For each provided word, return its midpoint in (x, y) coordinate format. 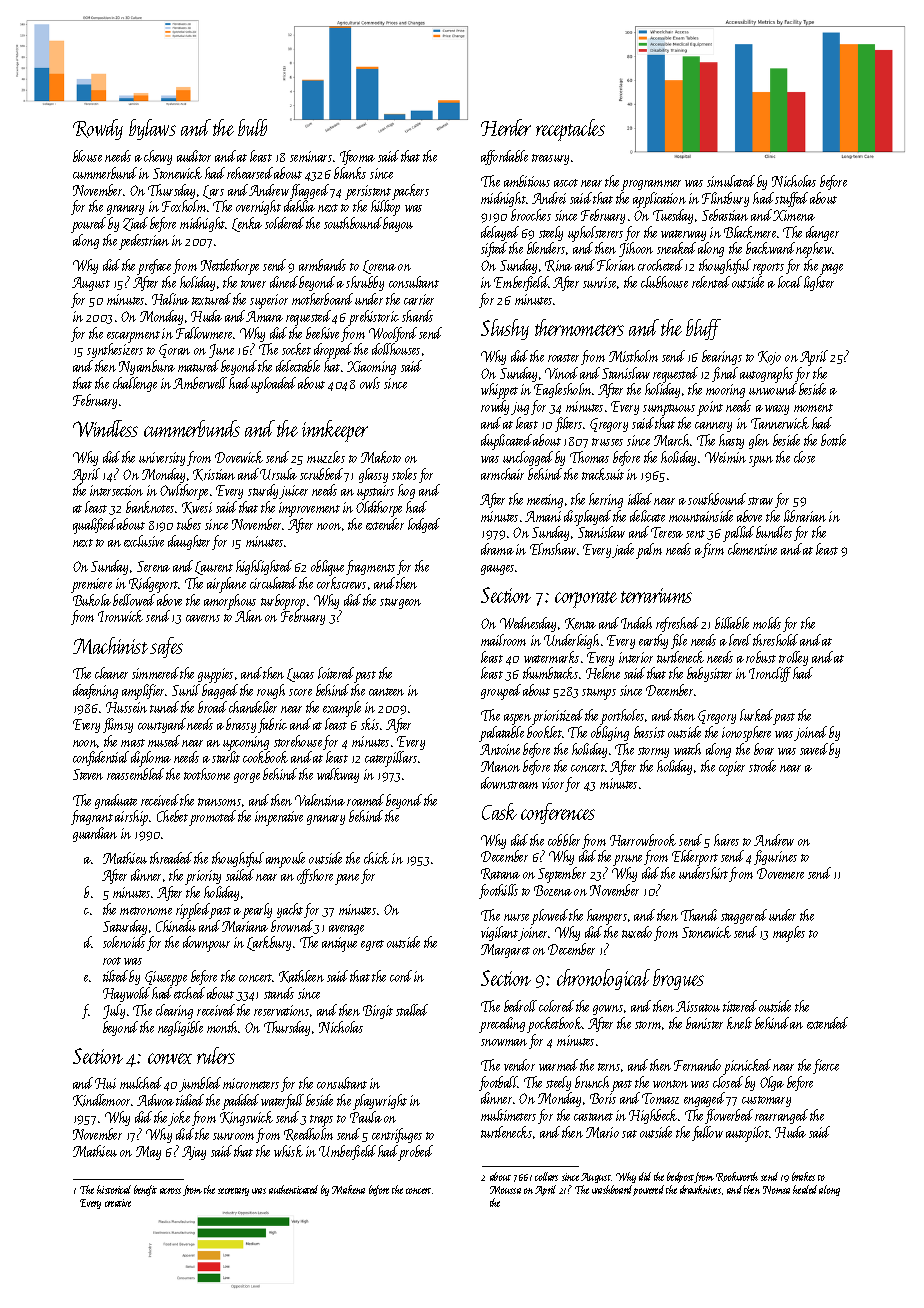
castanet (593, 1117)
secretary (233, 1192)
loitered (336, 673)
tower (253, 284)
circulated (273, 583)
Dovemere (780, 873)
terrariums (656, 595)
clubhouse (664, 282)
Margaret (505, 951)
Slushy (505, 329)
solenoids (124, 942)
